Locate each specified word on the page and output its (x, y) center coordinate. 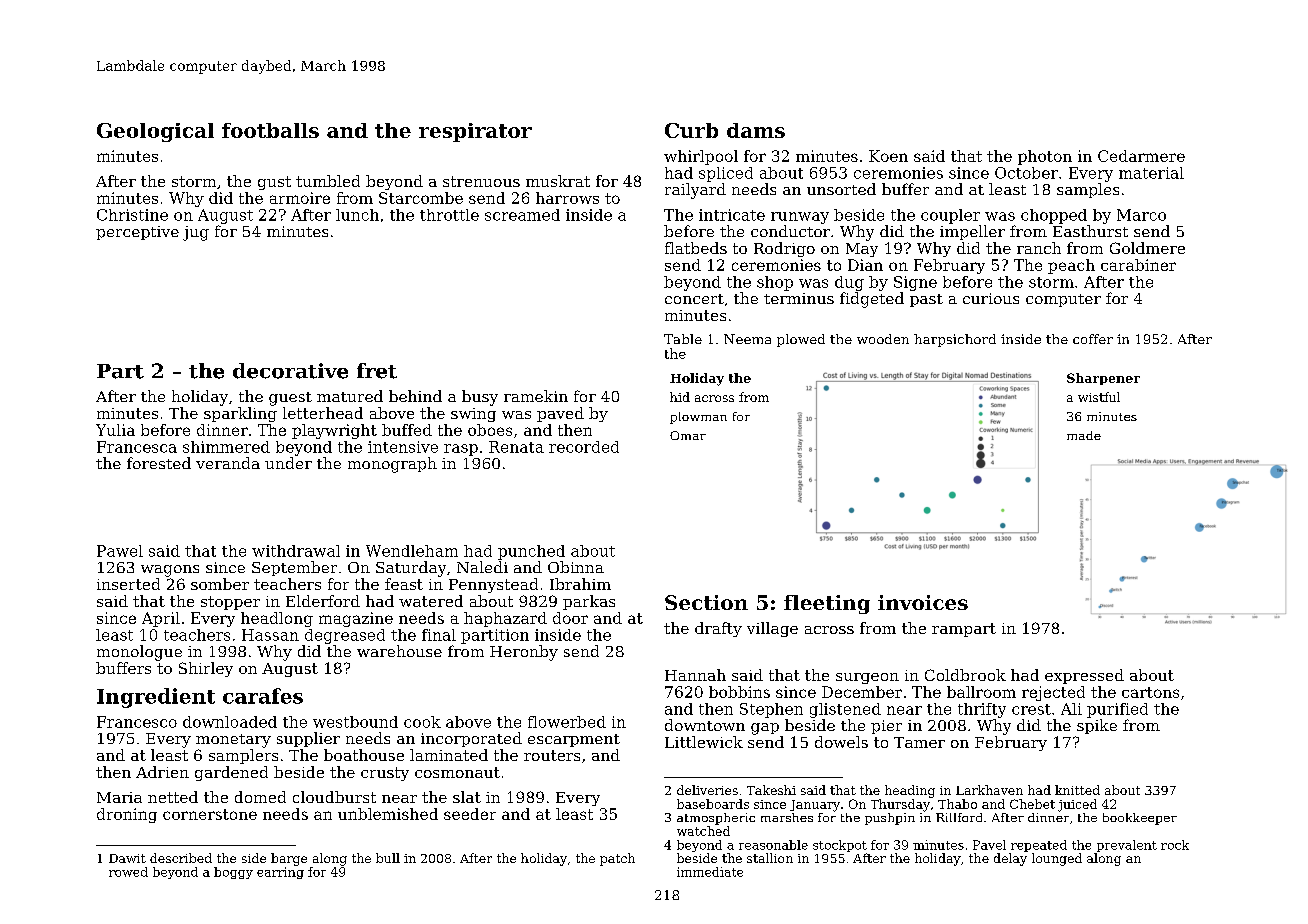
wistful (1099, 397)
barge (289, 859)
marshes (787, 817)
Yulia (115, 430)
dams (756, 130)
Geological (155, 132)
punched (531, 552)
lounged (1057, 859)
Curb (691, 130)
